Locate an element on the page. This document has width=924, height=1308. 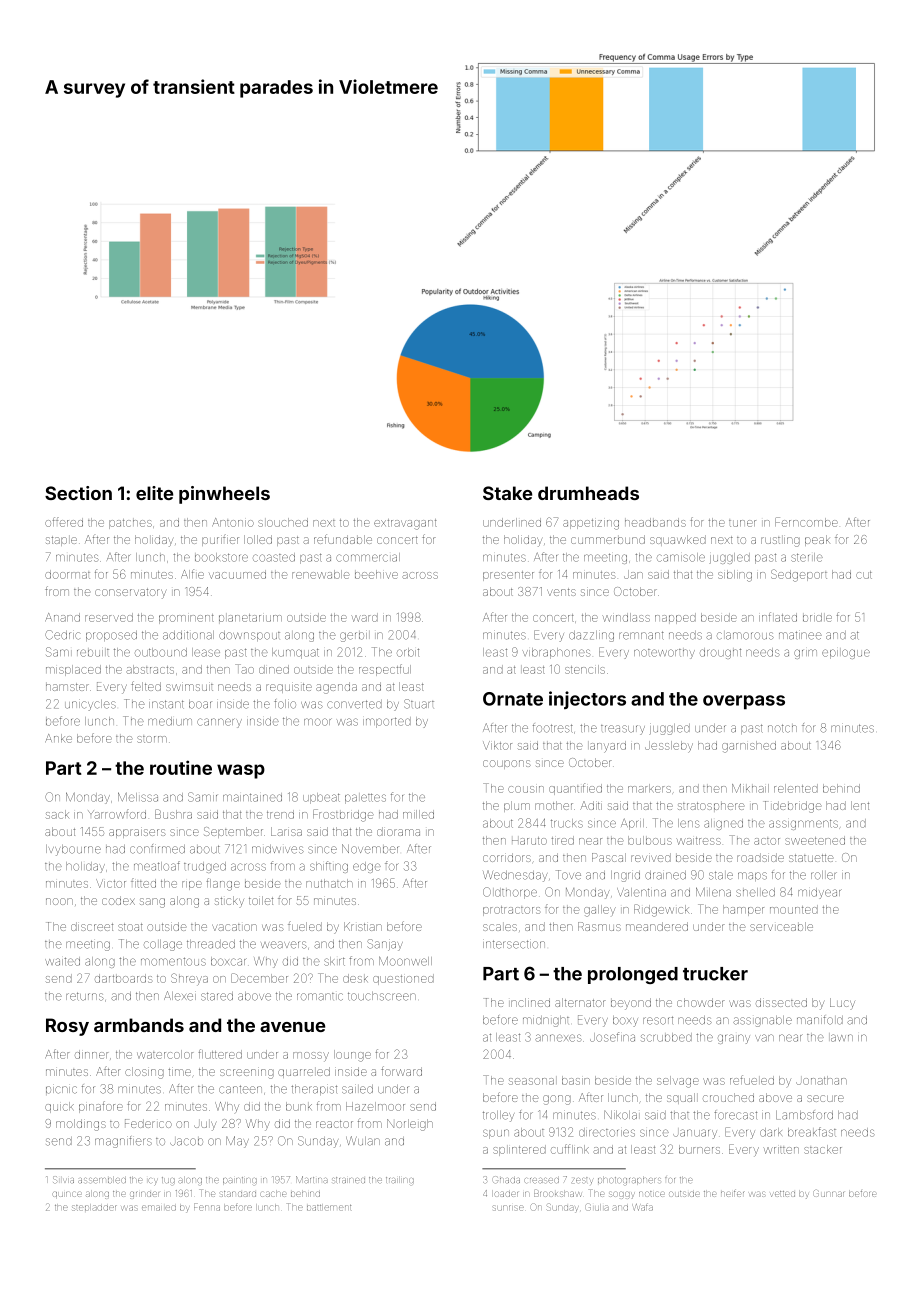
Ridgewick is located at coordinates (661, 910).
